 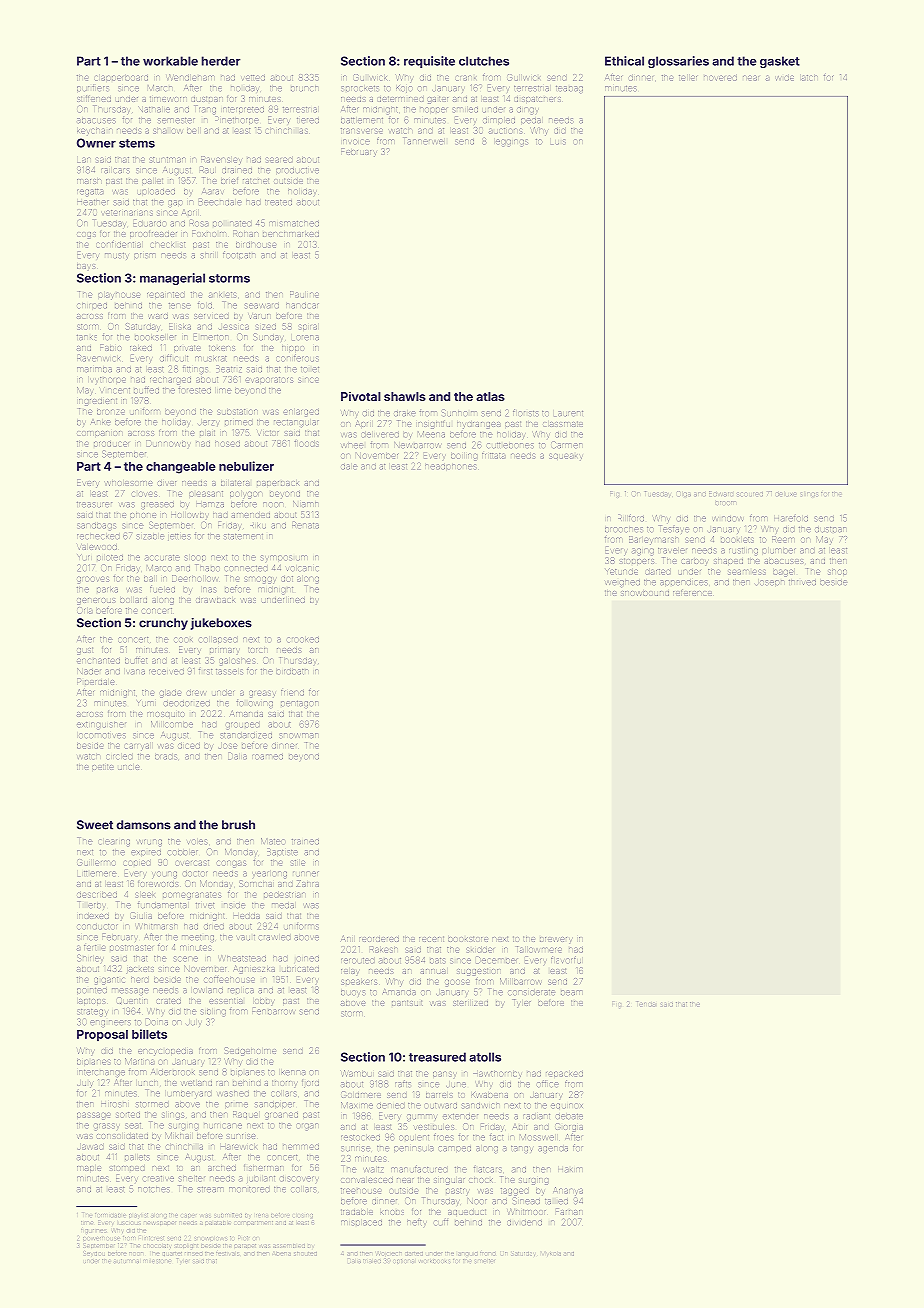 I want to click on meeting, so click(x=198, y=938).
